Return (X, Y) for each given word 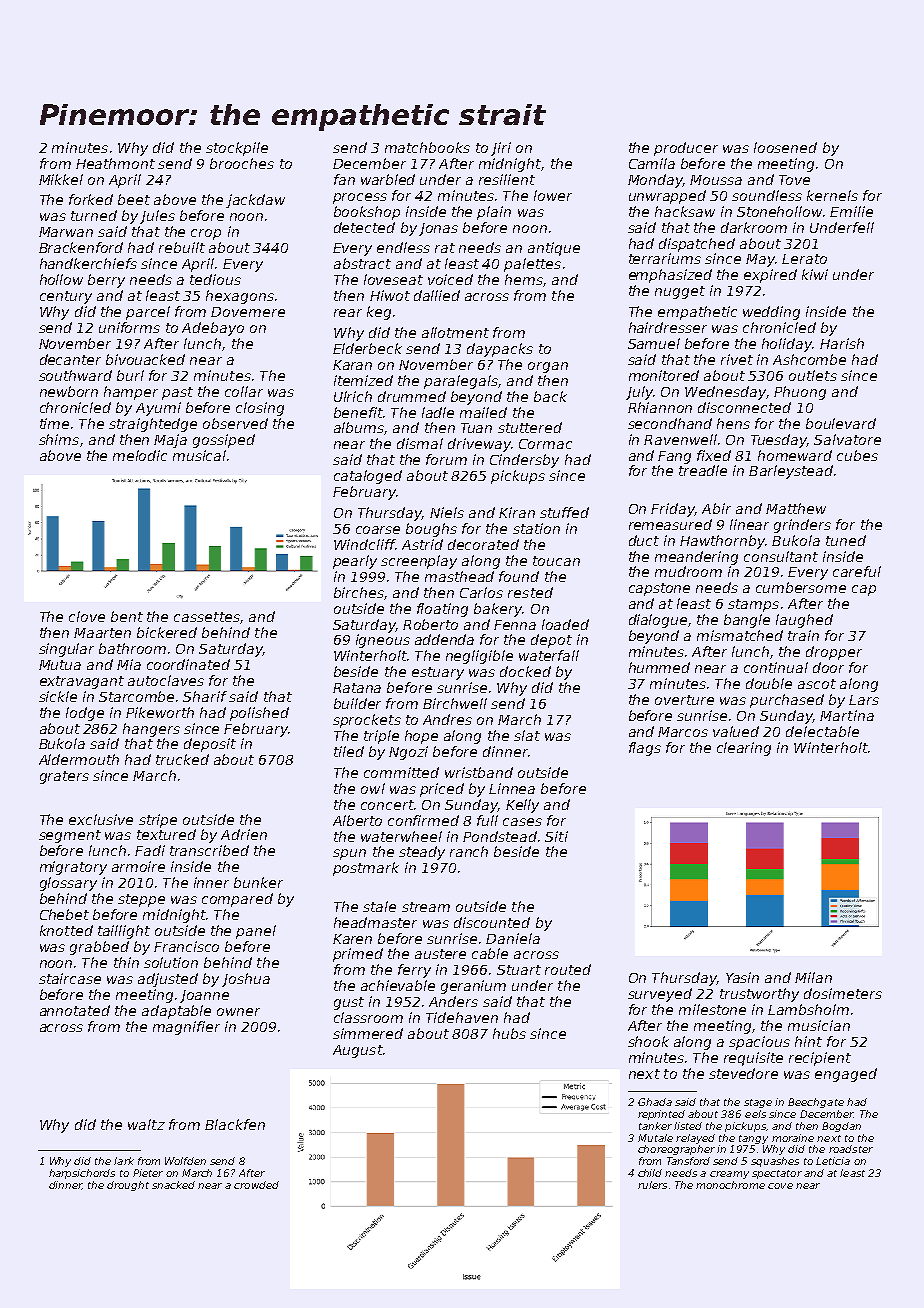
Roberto (430, 624)
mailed (483, 412)
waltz (146, 1124)
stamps (753, 605)
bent (127, 616)
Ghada (655, 1102)
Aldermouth (79, 759)
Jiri (501, 149)
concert (387, 805)
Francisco (186, 946)
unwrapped (667, 197)
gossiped (224, 441)
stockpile (237, 149)
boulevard (841, 423)
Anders (453, 1001)
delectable (822, 731)
